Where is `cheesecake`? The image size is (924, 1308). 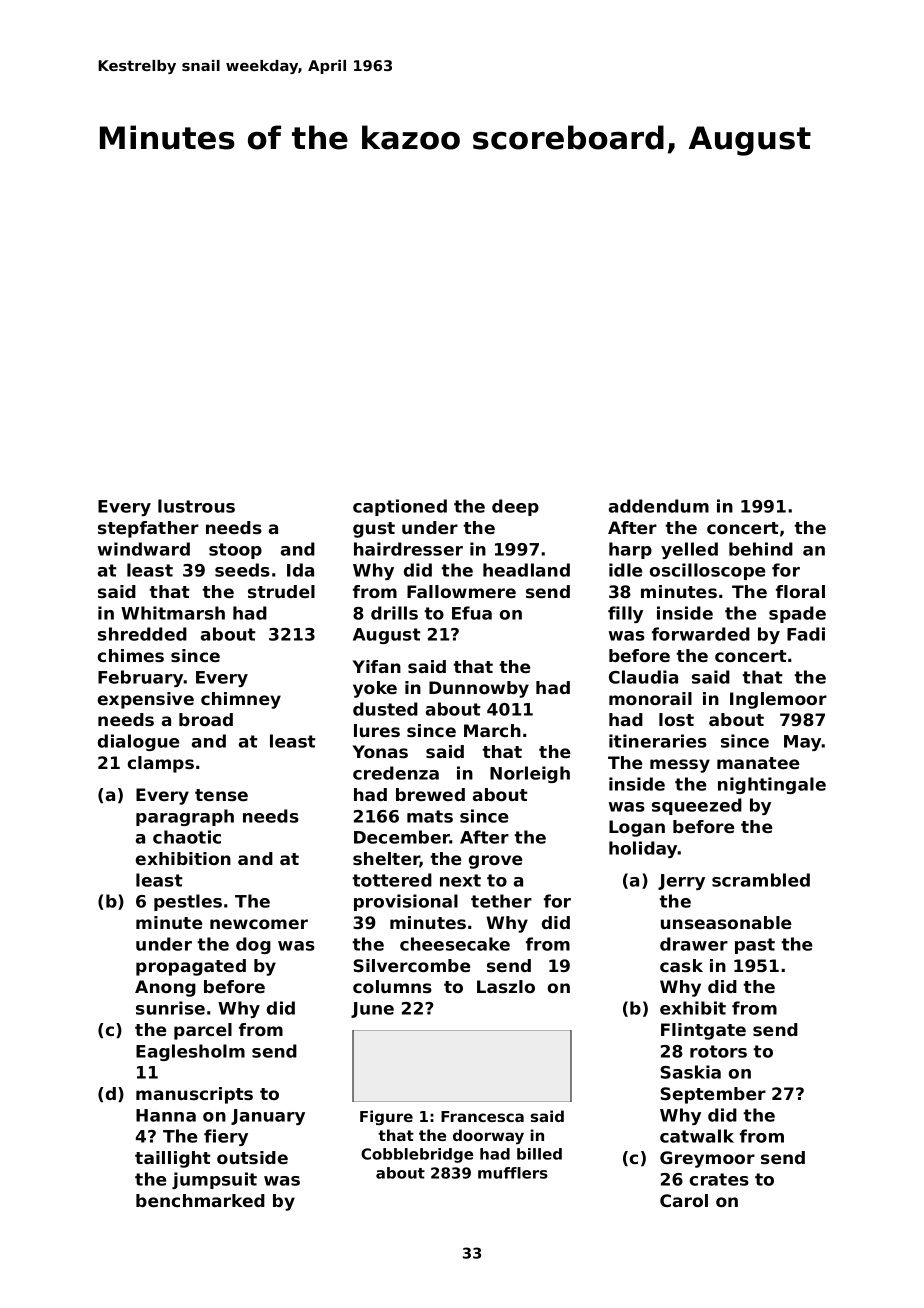
cheesecake is located at coordinates (455, 944).
